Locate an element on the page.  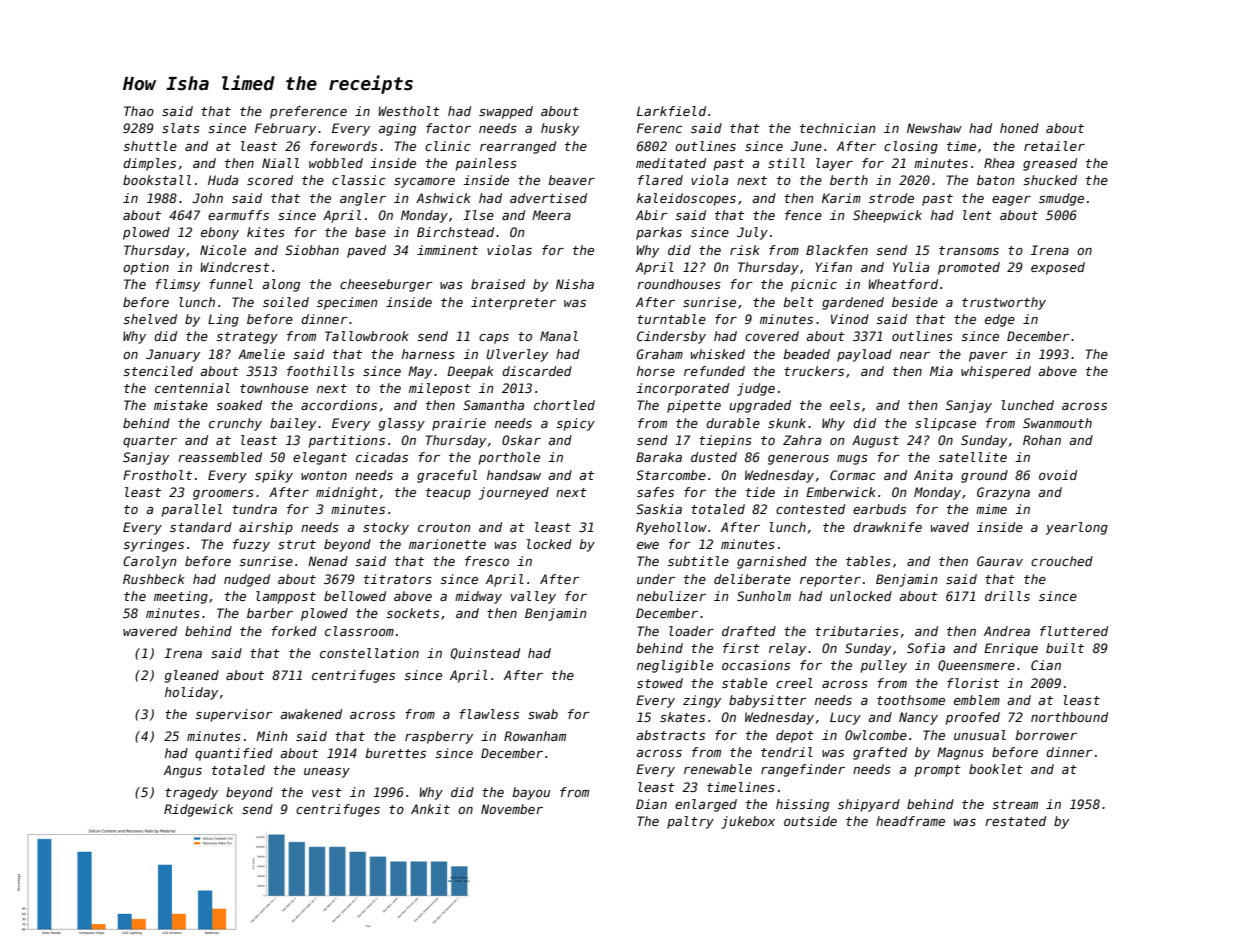
Ryehollow is located at coordinates (671, 528).
